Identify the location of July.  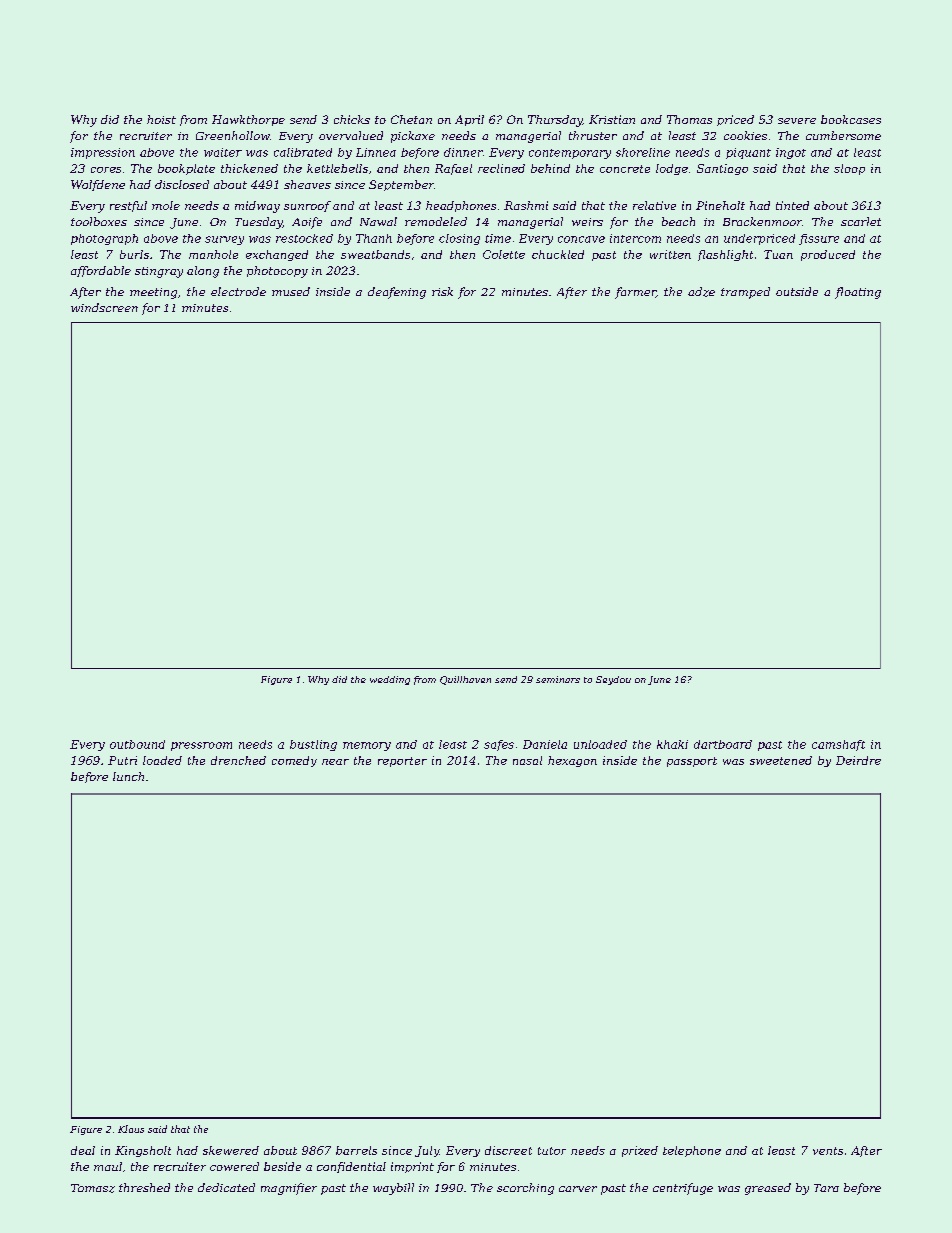
(427, 1151).
